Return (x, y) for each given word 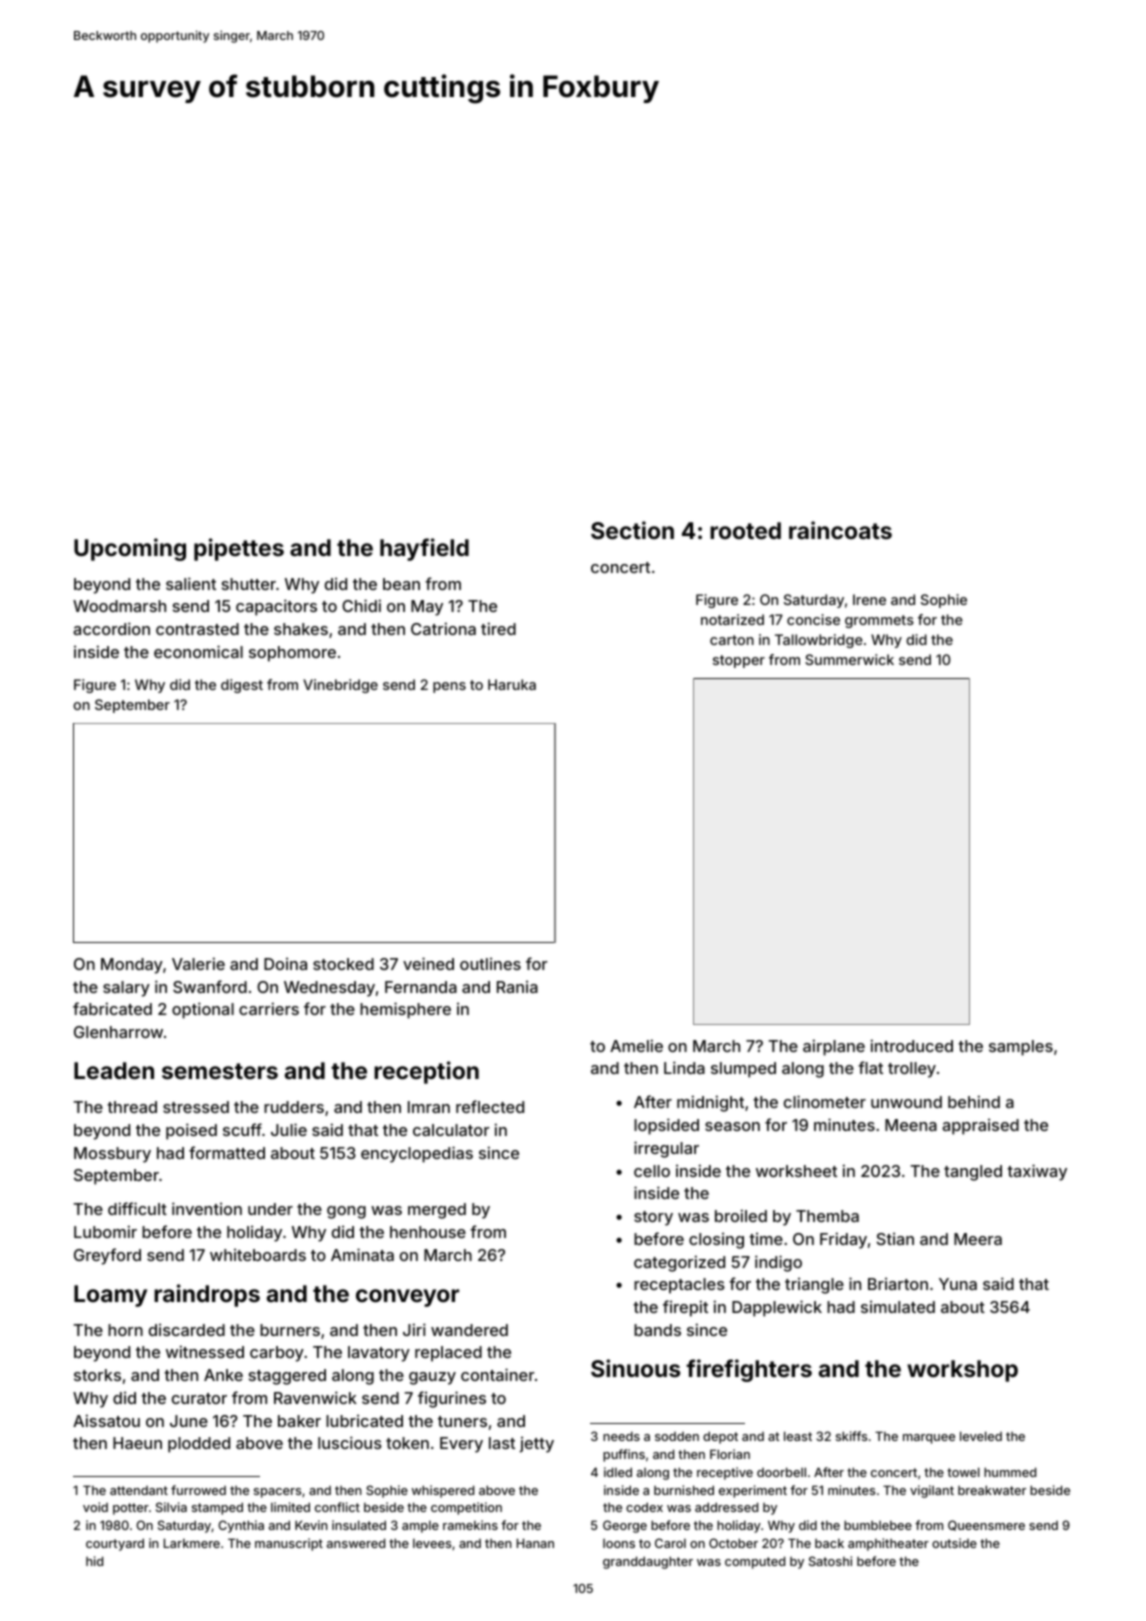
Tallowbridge (819, 641)
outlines (490, 963)
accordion (111, 628)
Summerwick (849, 659)
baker (299, 1421)
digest (242, 686)
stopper (739, 661)
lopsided (666, 1126)
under (270, 1209)
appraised (980, 1126)
